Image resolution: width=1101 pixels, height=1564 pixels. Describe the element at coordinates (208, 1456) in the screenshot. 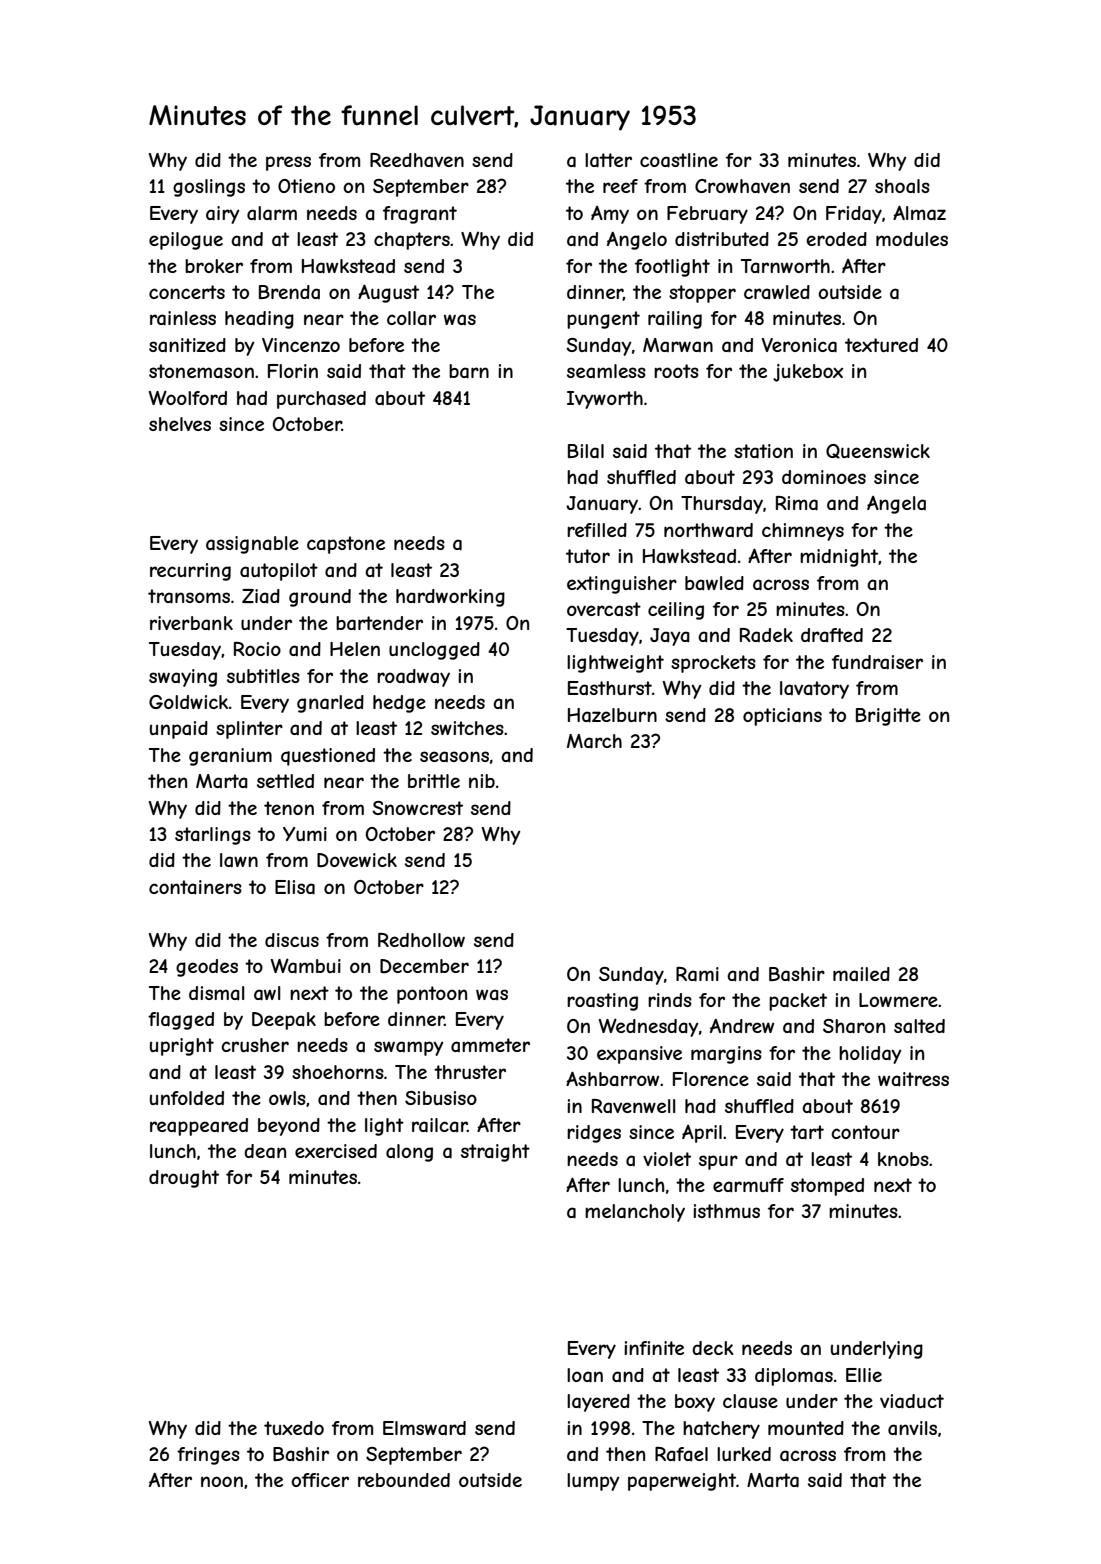

I see `fringes` at that location.
